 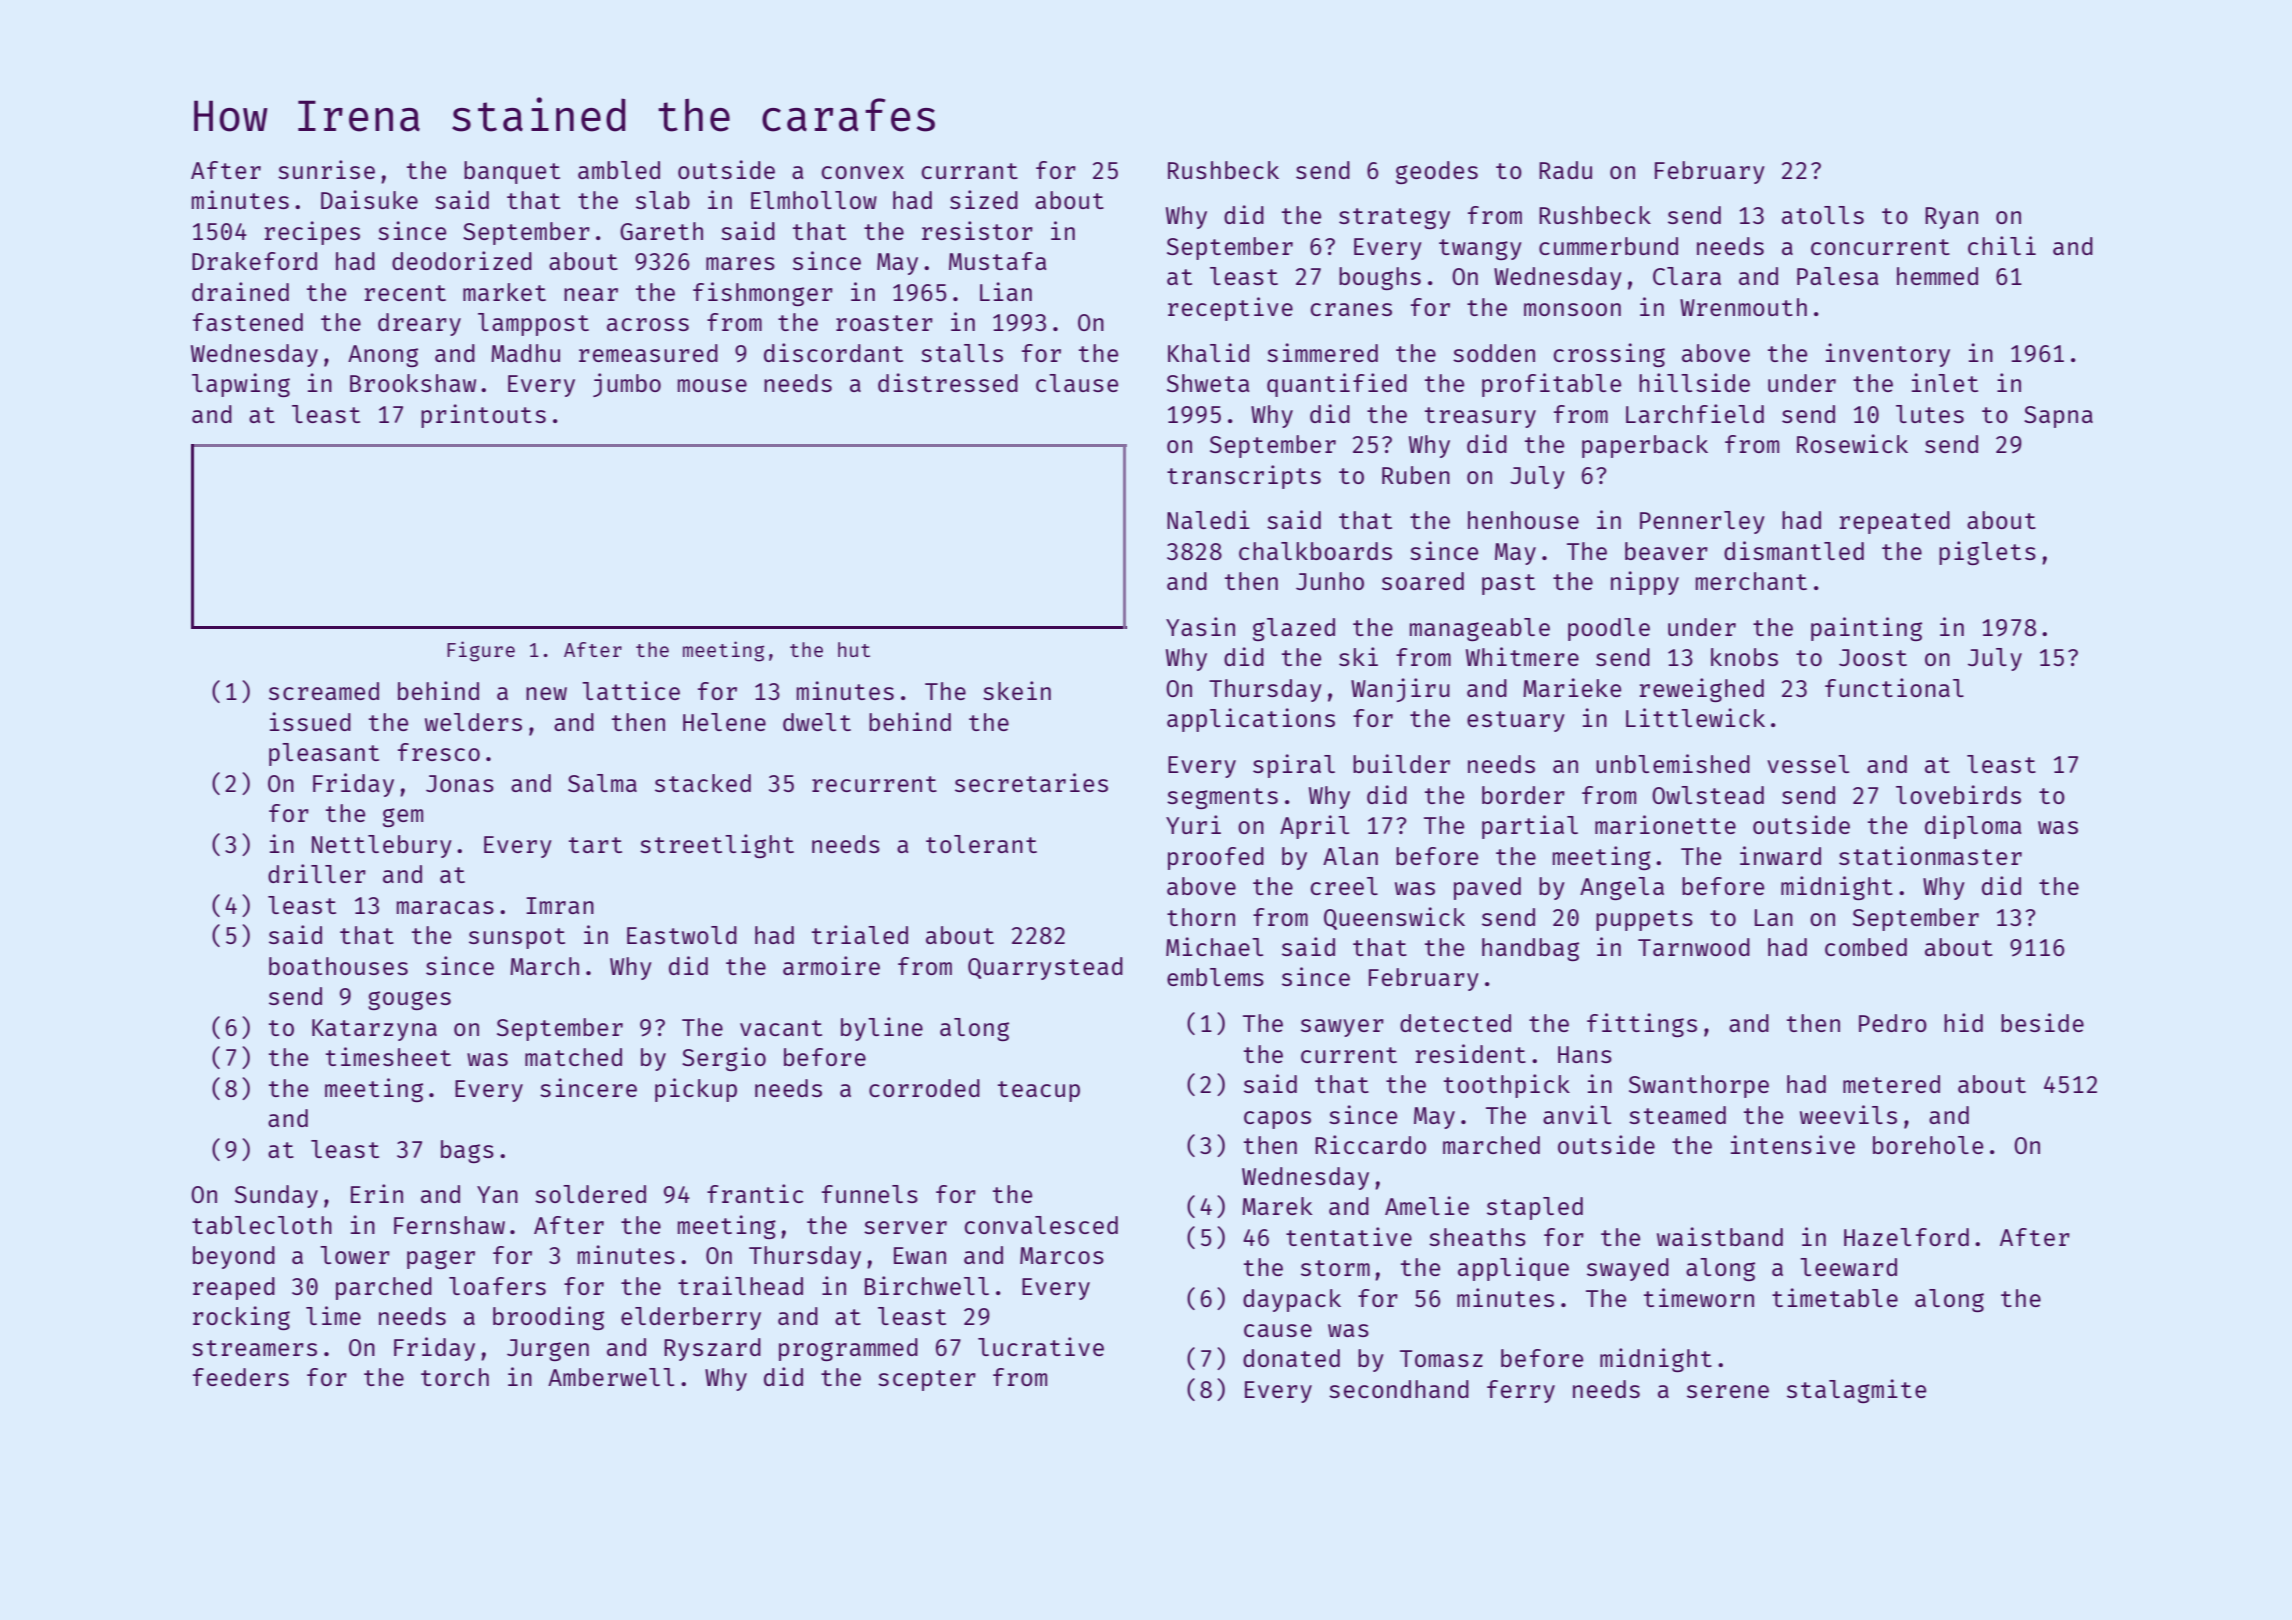 What do you see at coordinates (619, 170) in the screenshot?
I see `ambled` at bounding box center [619, 170].
